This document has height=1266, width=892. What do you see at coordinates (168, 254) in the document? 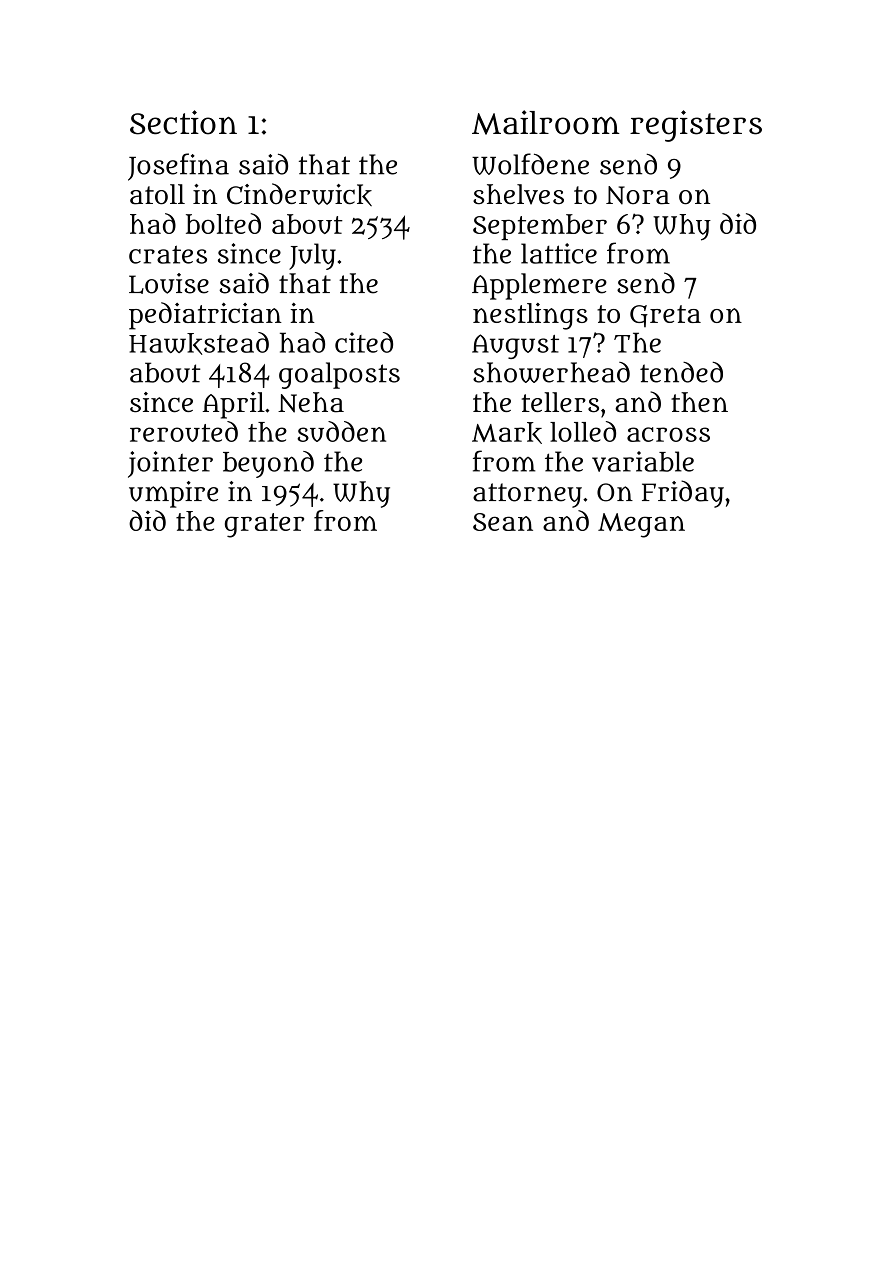
I see `crates` at bounding box center [168, 254].
